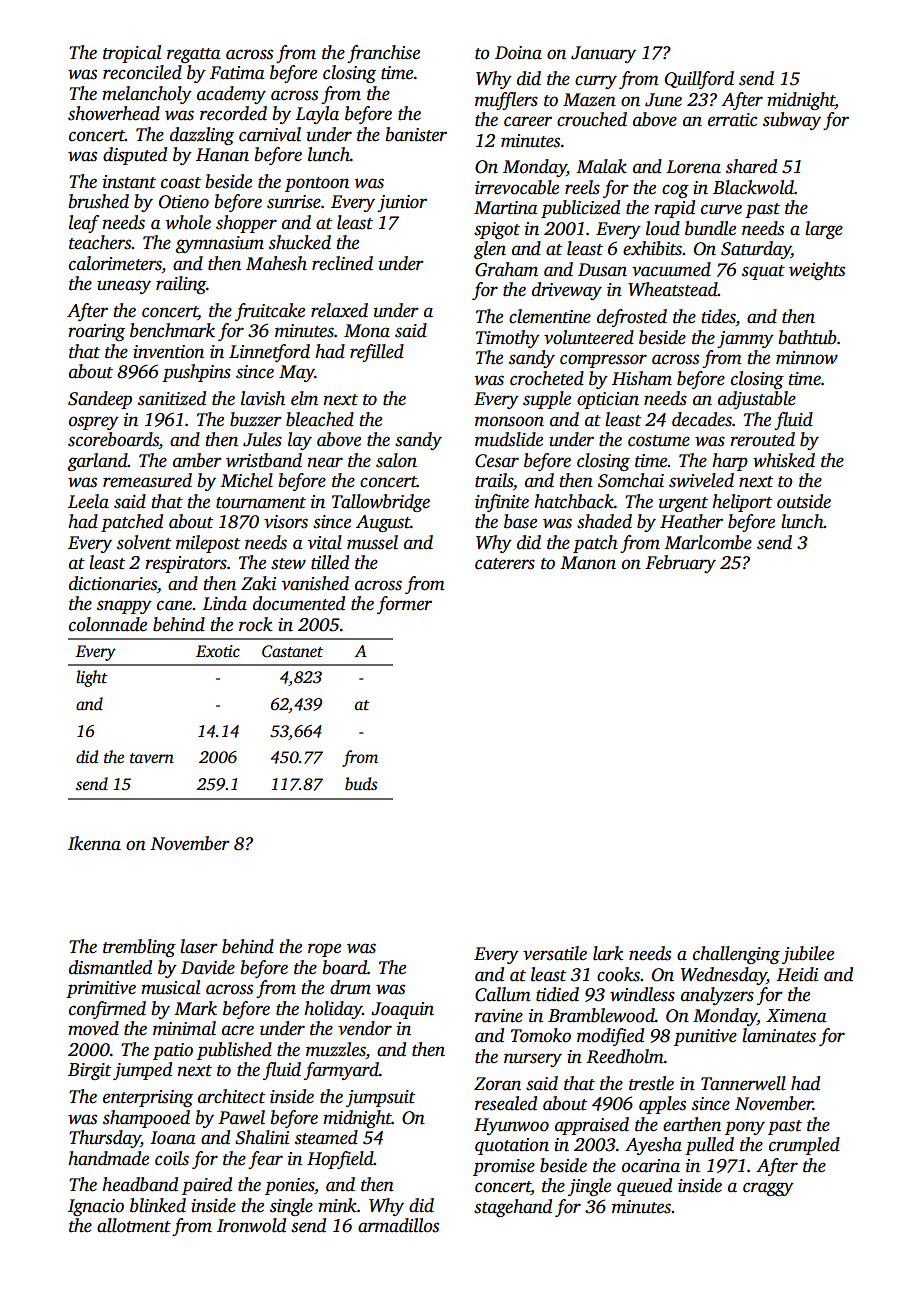 This image has height=1308, width=924. Describe the element at coordinates (804, 501) in the image. I see `outside` at that location.
